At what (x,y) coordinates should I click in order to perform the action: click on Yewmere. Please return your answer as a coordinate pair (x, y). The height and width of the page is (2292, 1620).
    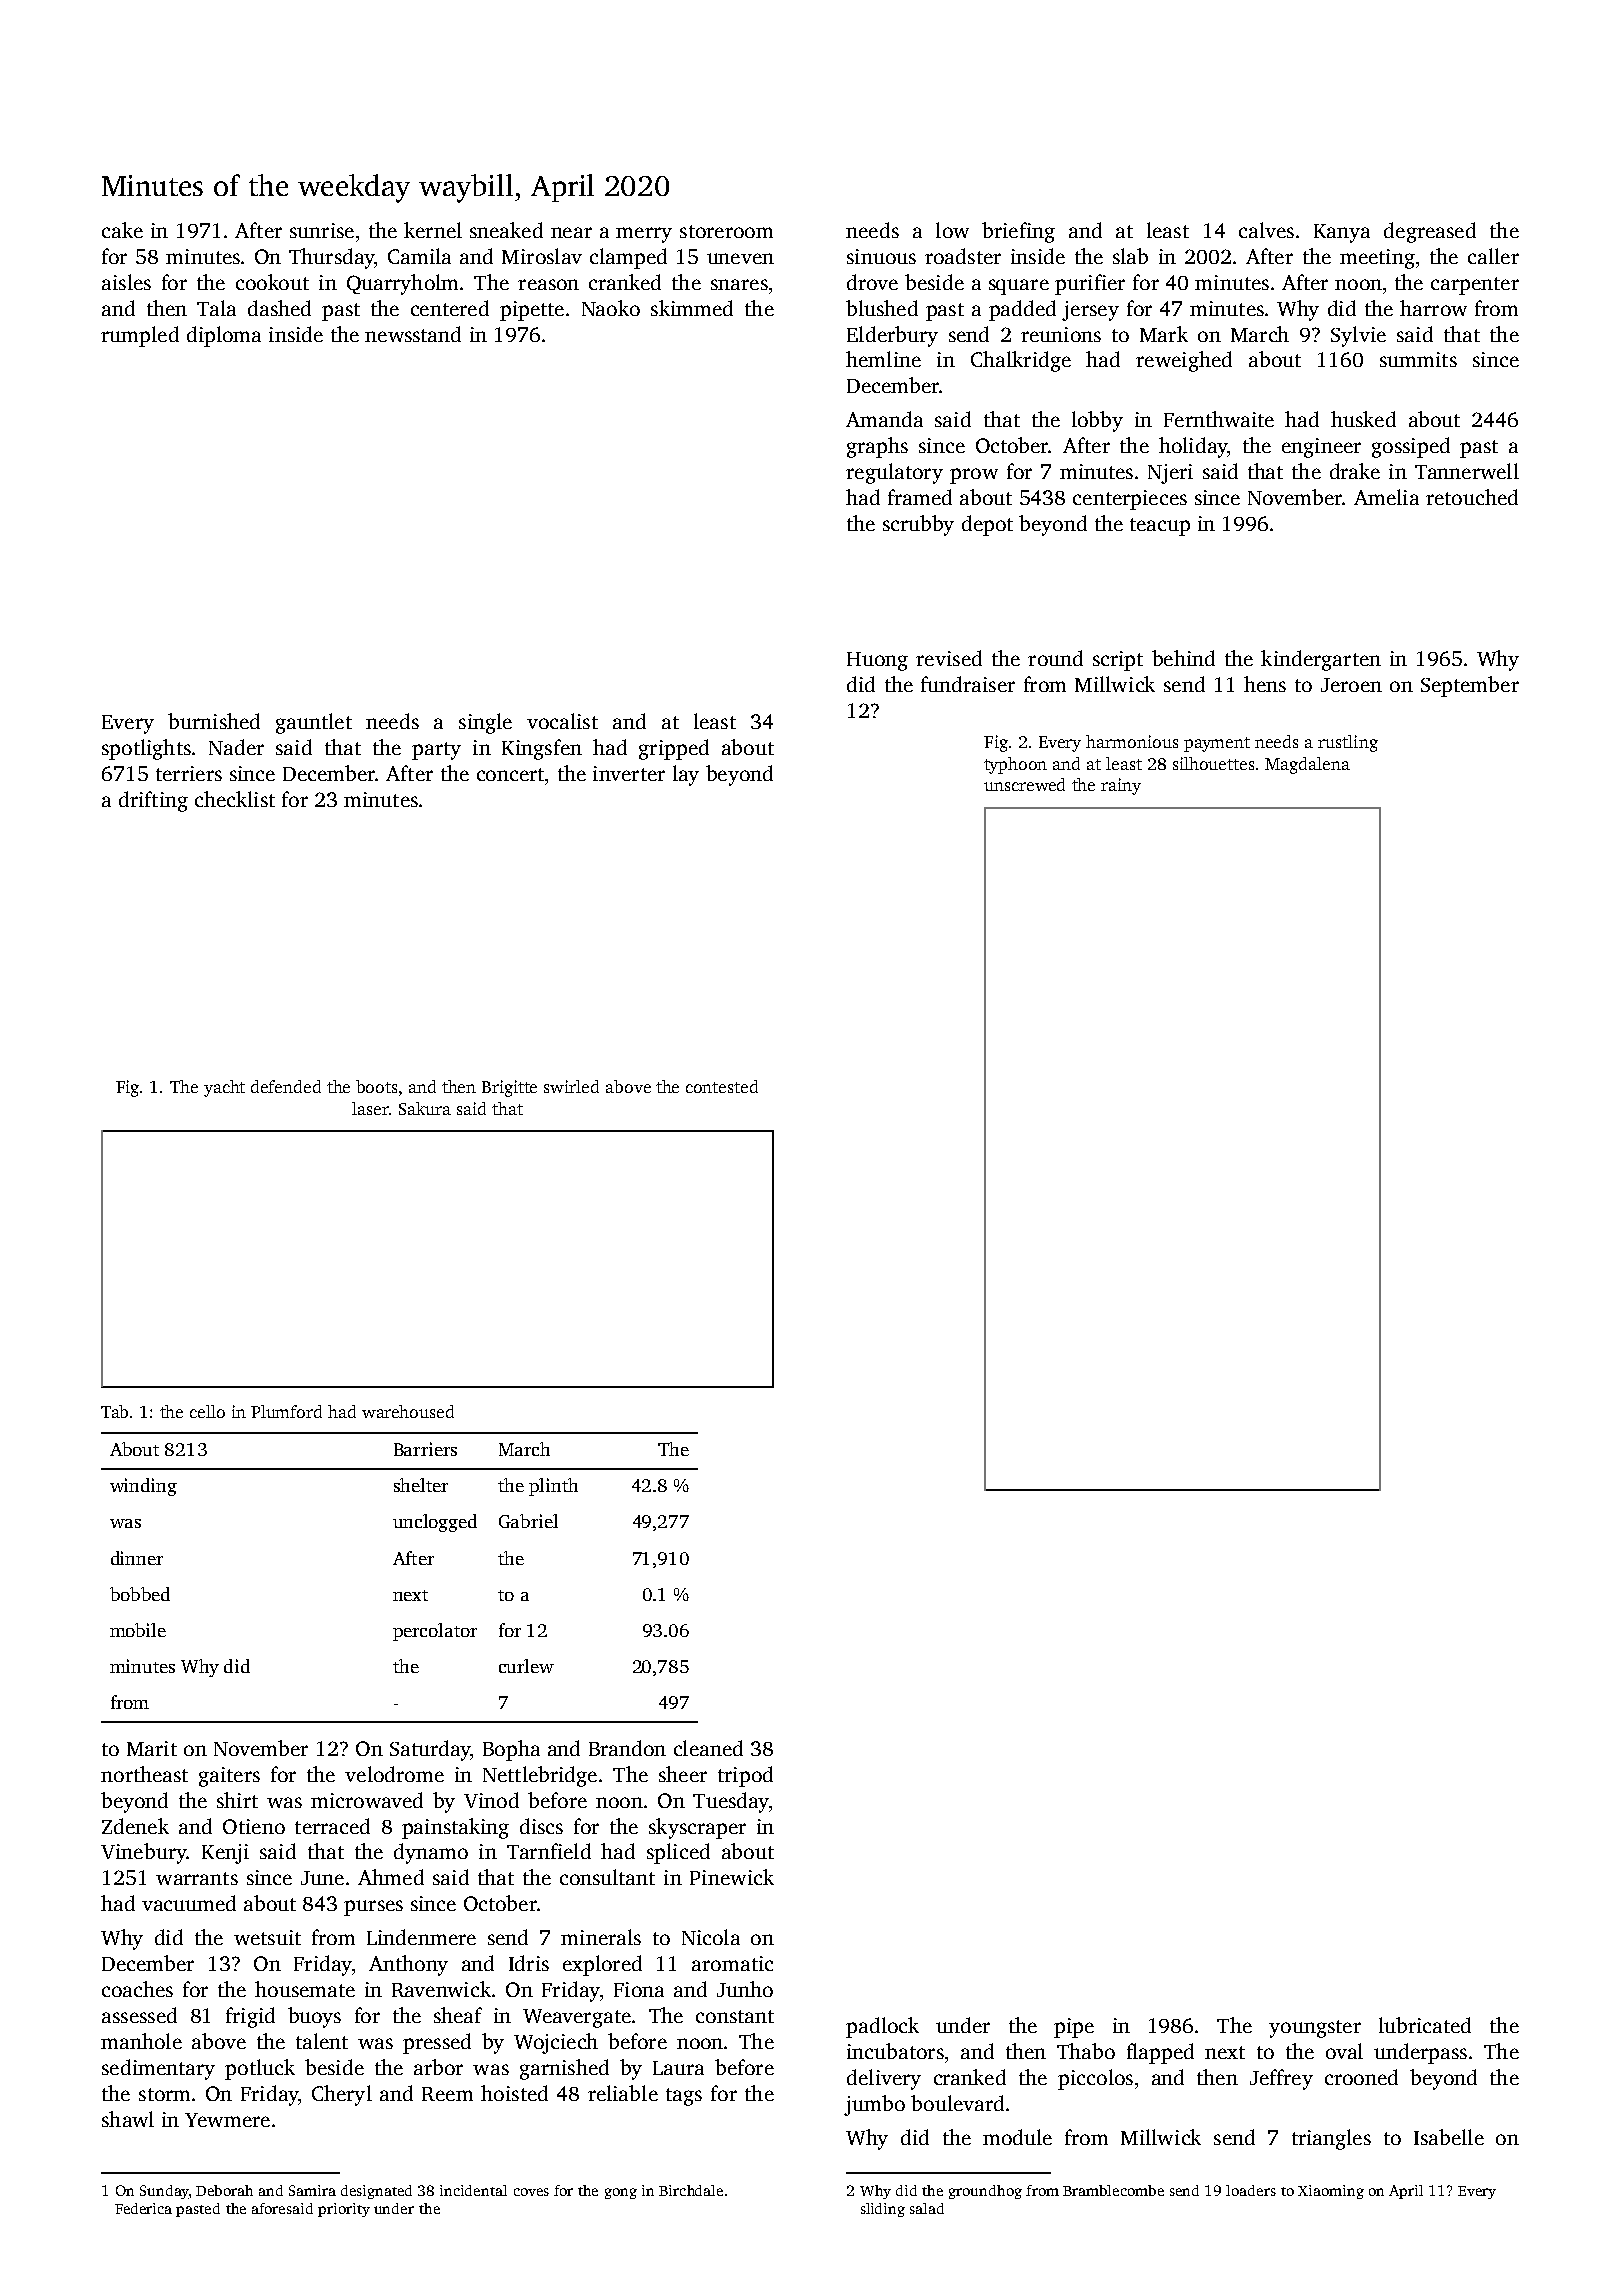
    Looking at the image, I should click on (227, 2120).
